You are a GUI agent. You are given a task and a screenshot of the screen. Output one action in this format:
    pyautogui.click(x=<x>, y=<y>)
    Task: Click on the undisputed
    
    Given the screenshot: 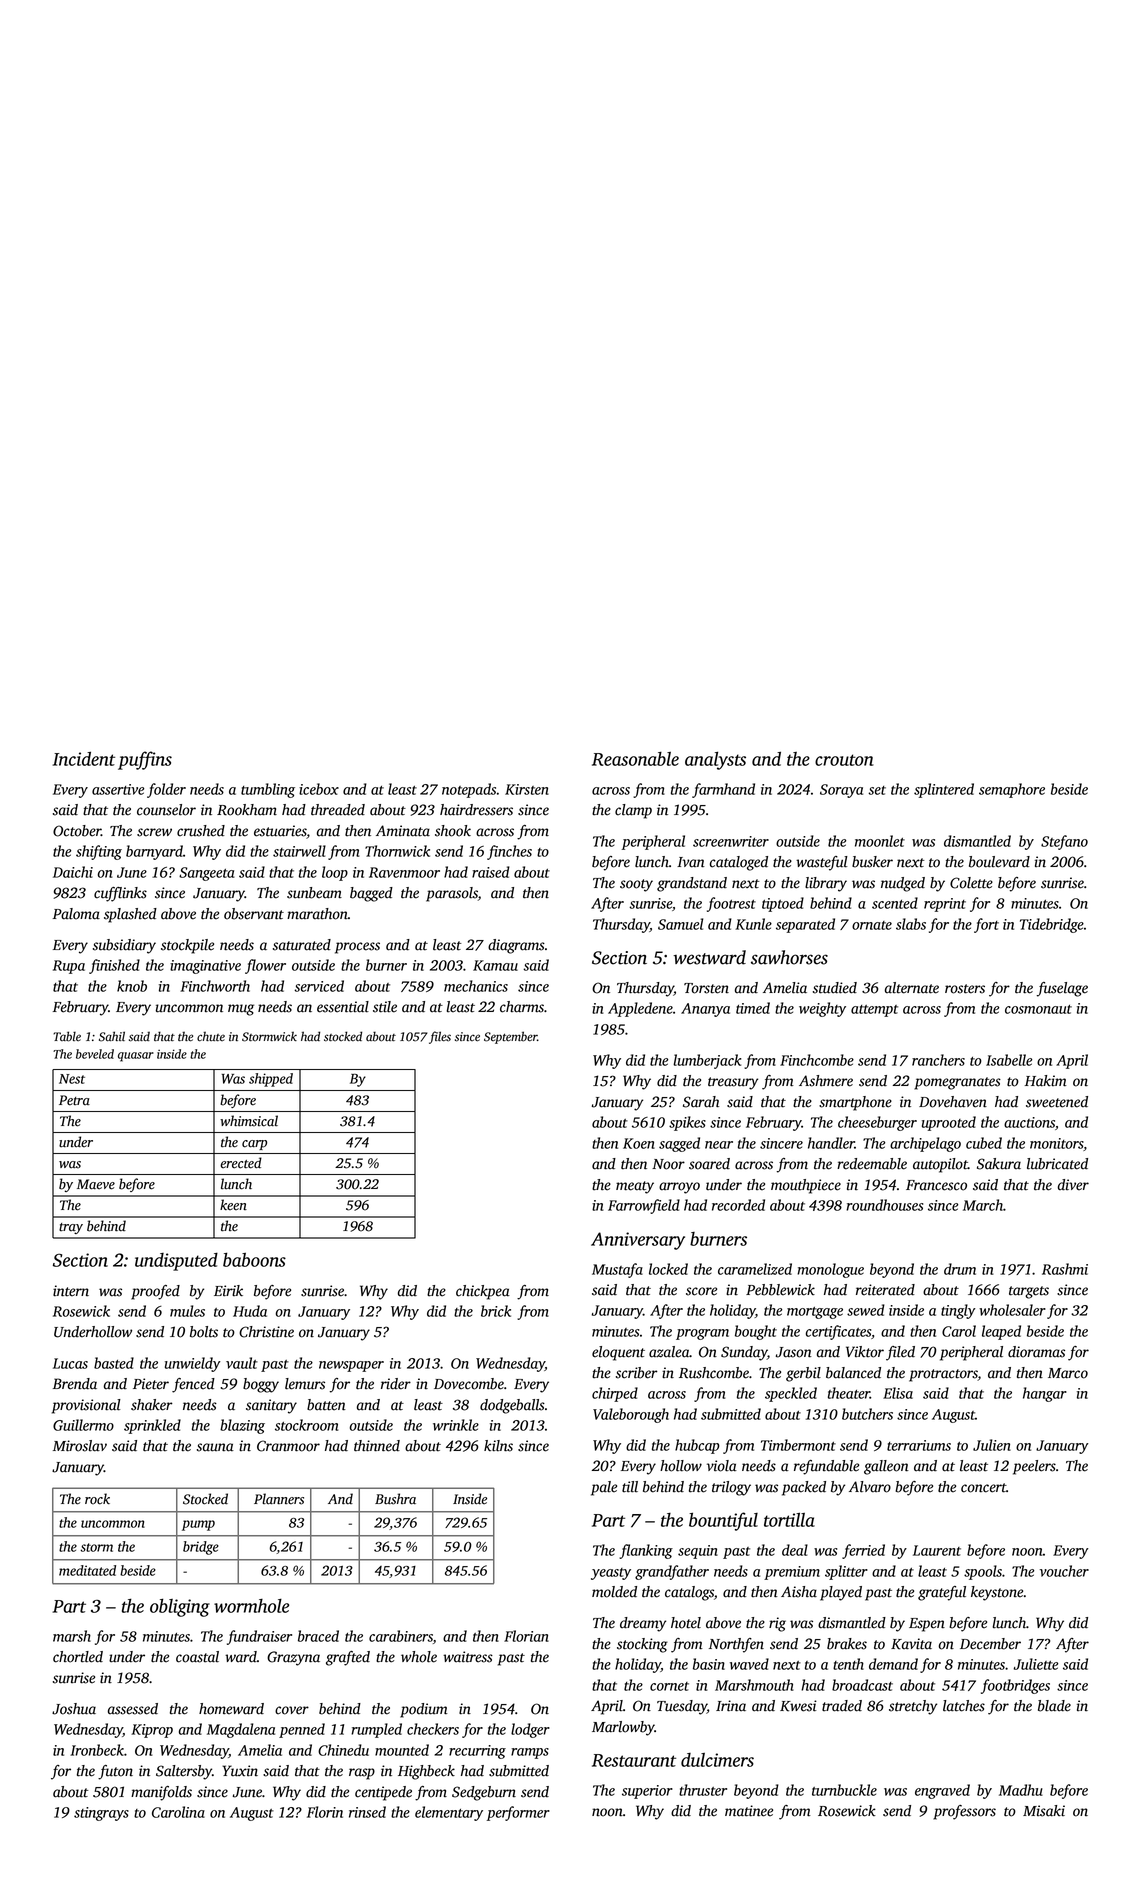 What is the action you would take?
    pyautogui.click(x=176, y=1262)
